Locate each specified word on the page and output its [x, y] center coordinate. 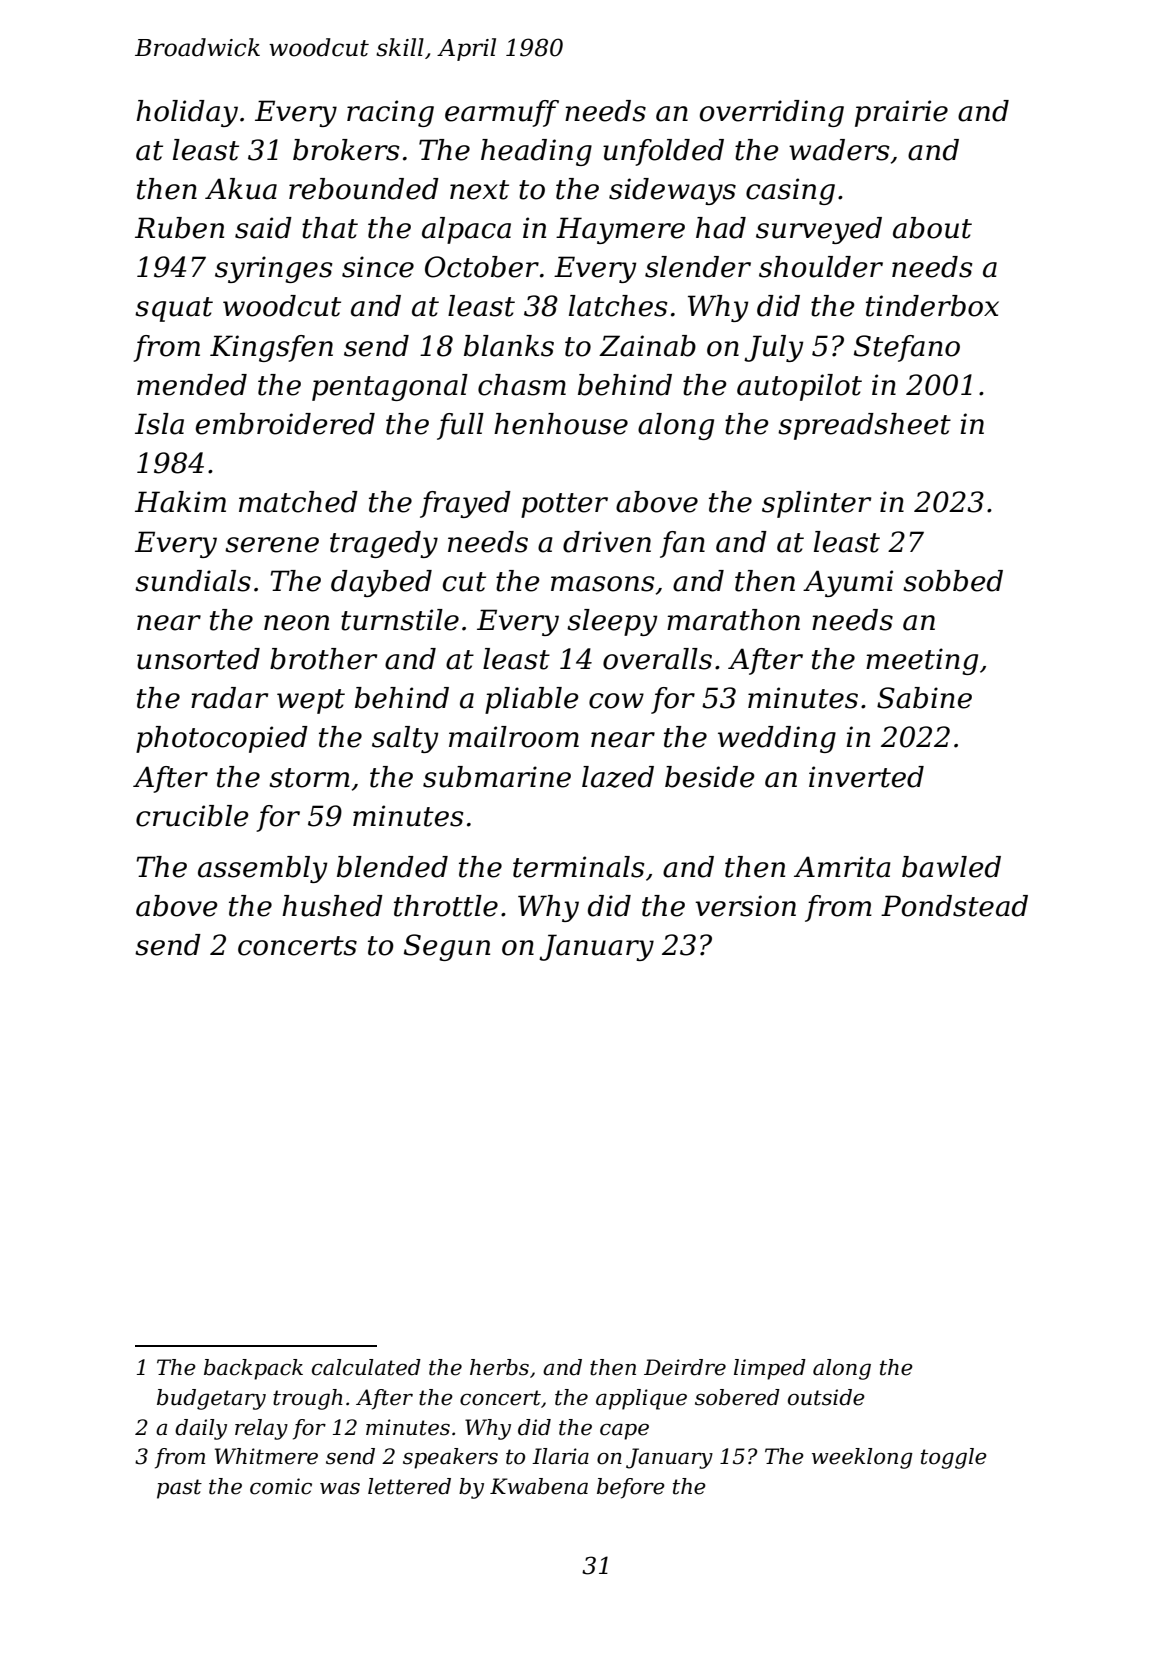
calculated [366, 1367]
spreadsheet [864, 426]
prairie [901, 113]
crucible [192, 816]
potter [564, 505]
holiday [187, 113]
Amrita [842, 867]
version [745, 906]
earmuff [502, 113]
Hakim [180, 502]
